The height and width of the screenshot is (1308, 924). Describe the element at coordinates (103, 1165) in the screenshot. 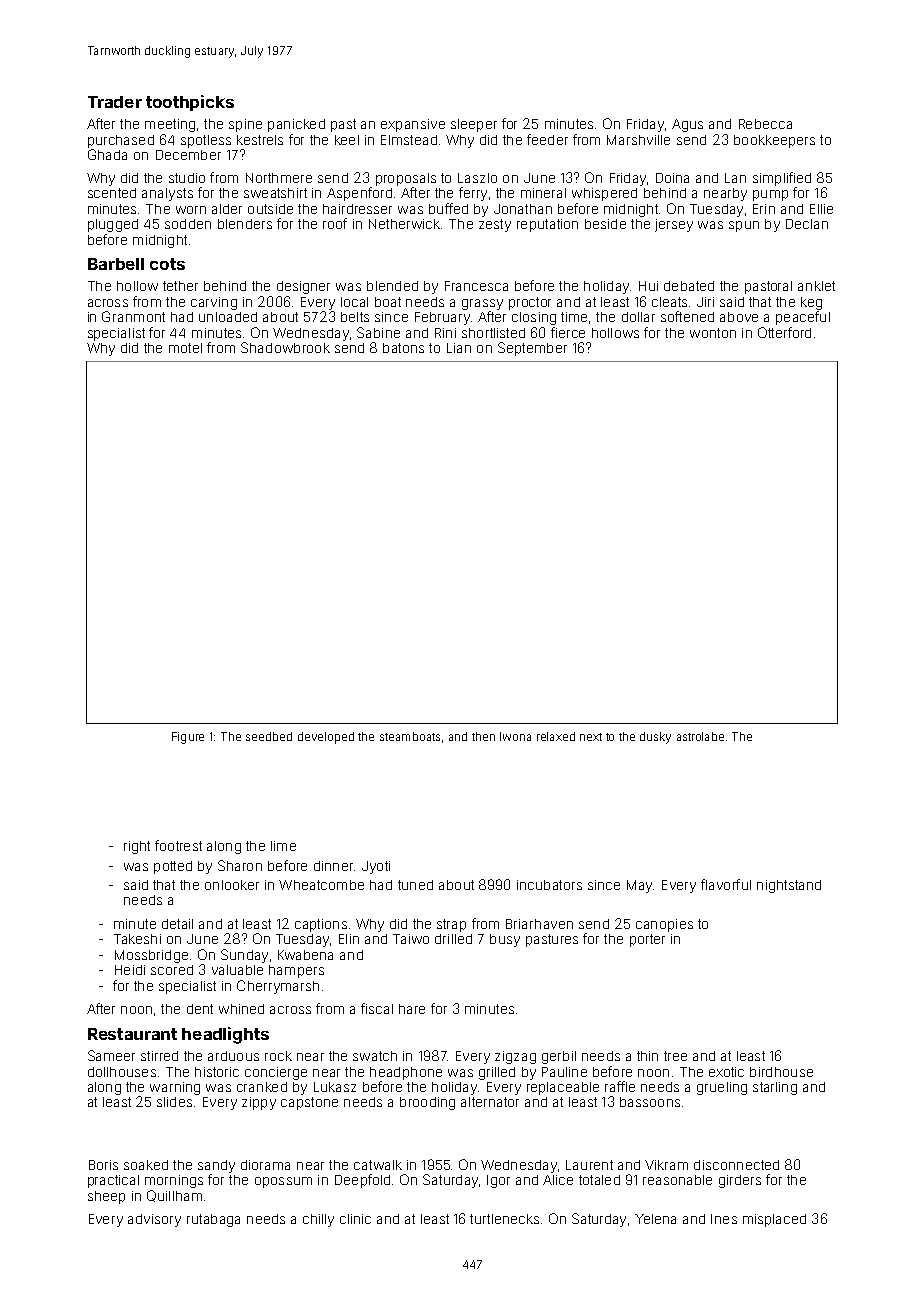

I see `Boris` at that location.
